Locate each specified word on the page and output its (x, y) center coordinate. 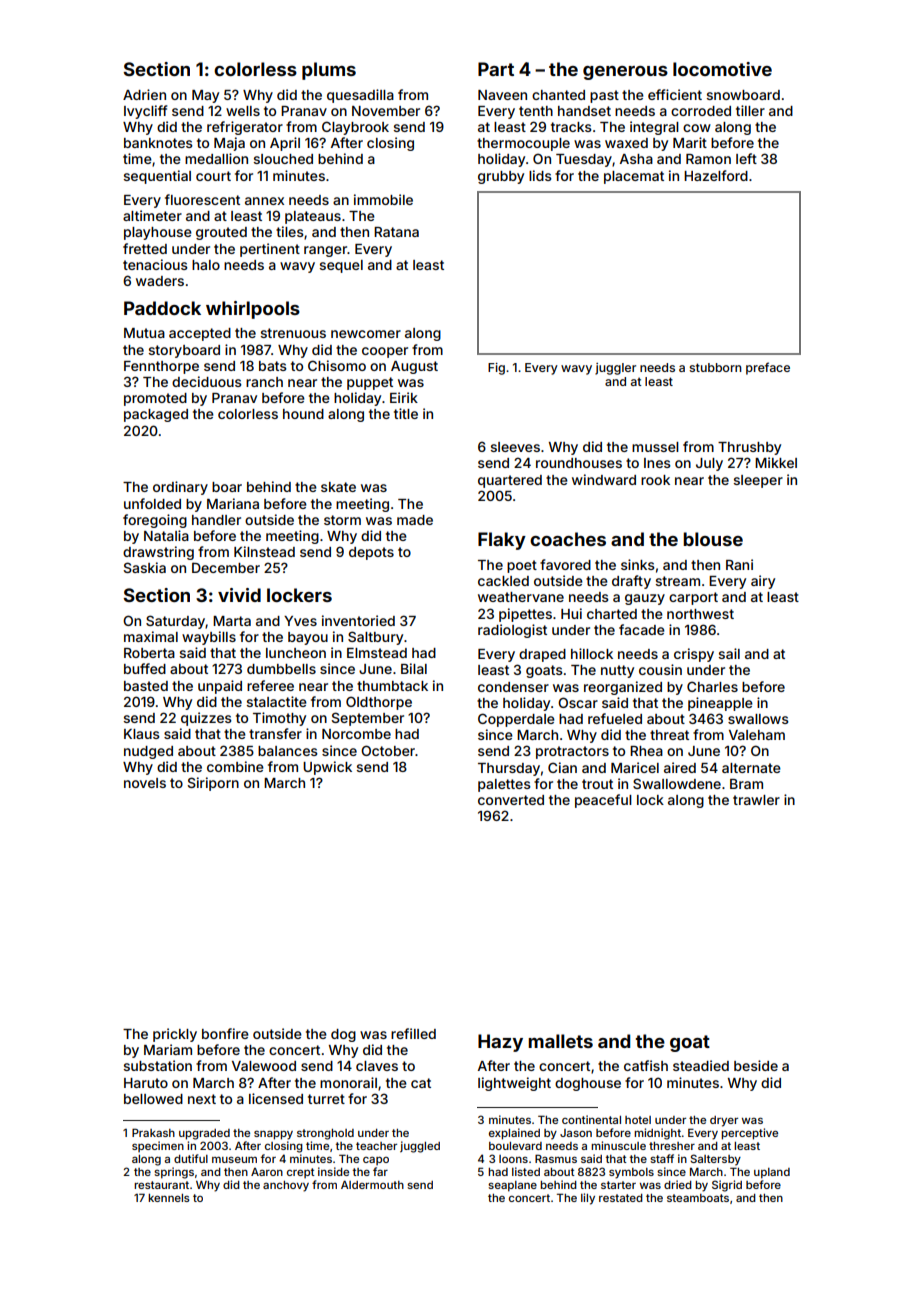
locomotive (722, 69)
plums (329, 71)
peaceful (603, 801)
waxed (626, 143)
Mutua (144, 333)
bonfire (225, 1033)
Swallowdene (677, 783)
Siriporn (213, 784)
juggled (420, 1147)
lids (540, 175)
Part (496, 69)
